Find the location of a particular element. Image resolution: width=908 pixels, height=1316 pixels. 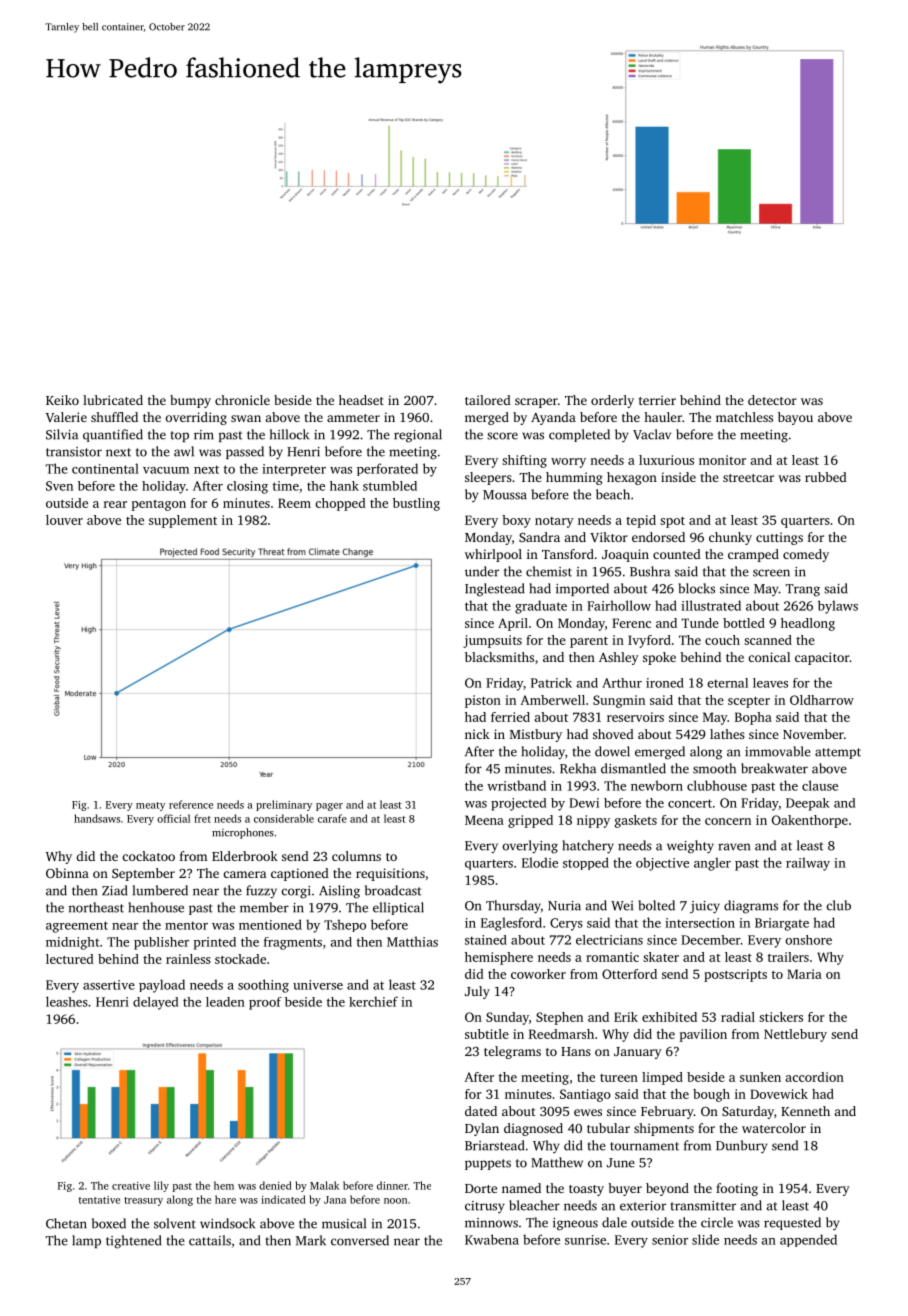

Meena is located at coordinates (484, 820).
